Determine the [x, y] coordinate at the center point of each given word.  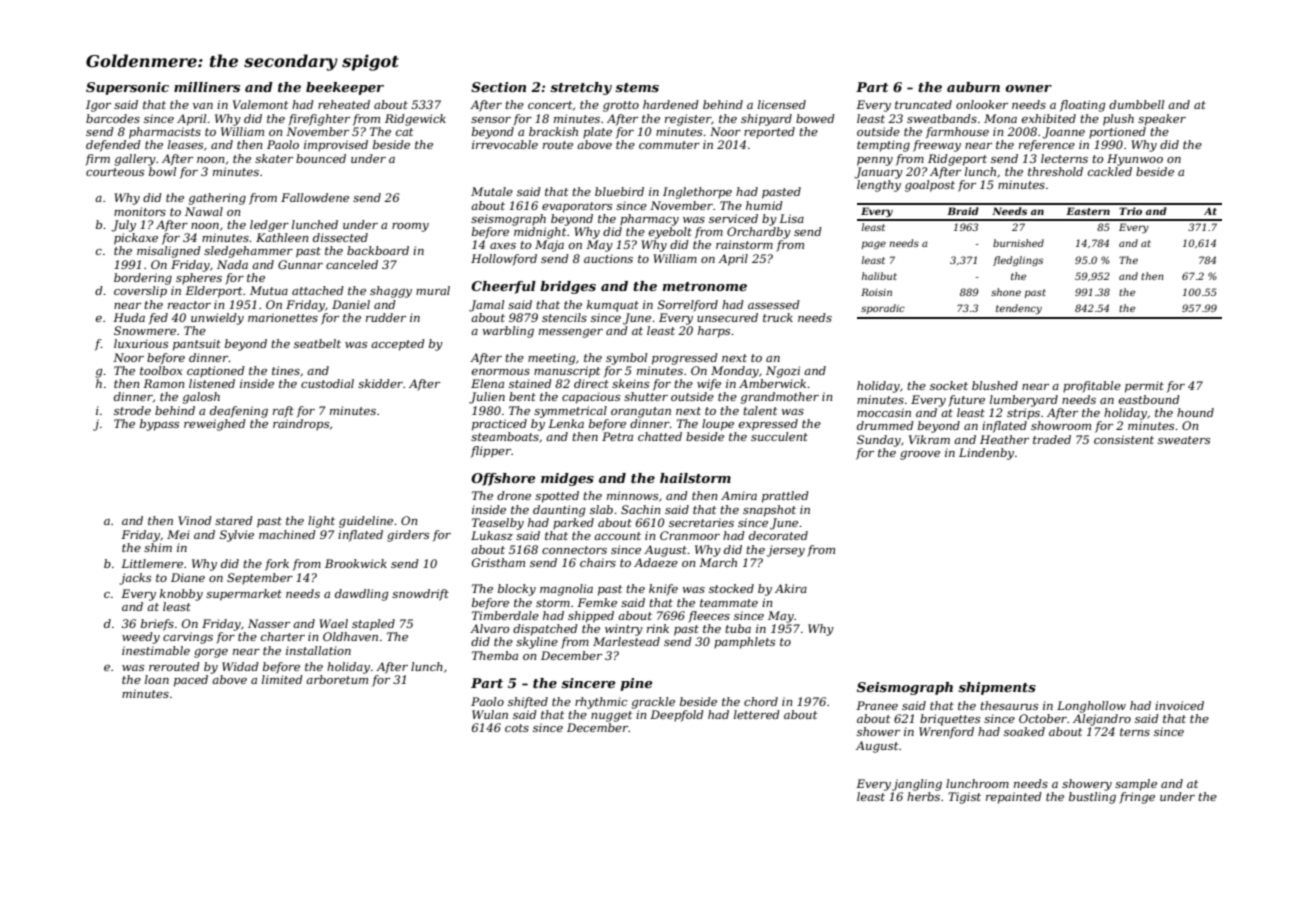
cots [517, 728]
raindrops [301, 425]
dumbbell [1136, 104]
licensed [782, 104]
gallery [135, 160]
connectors [574, 550]
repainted [1014, 798]
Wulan [490, 714]
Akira [791, 588]
